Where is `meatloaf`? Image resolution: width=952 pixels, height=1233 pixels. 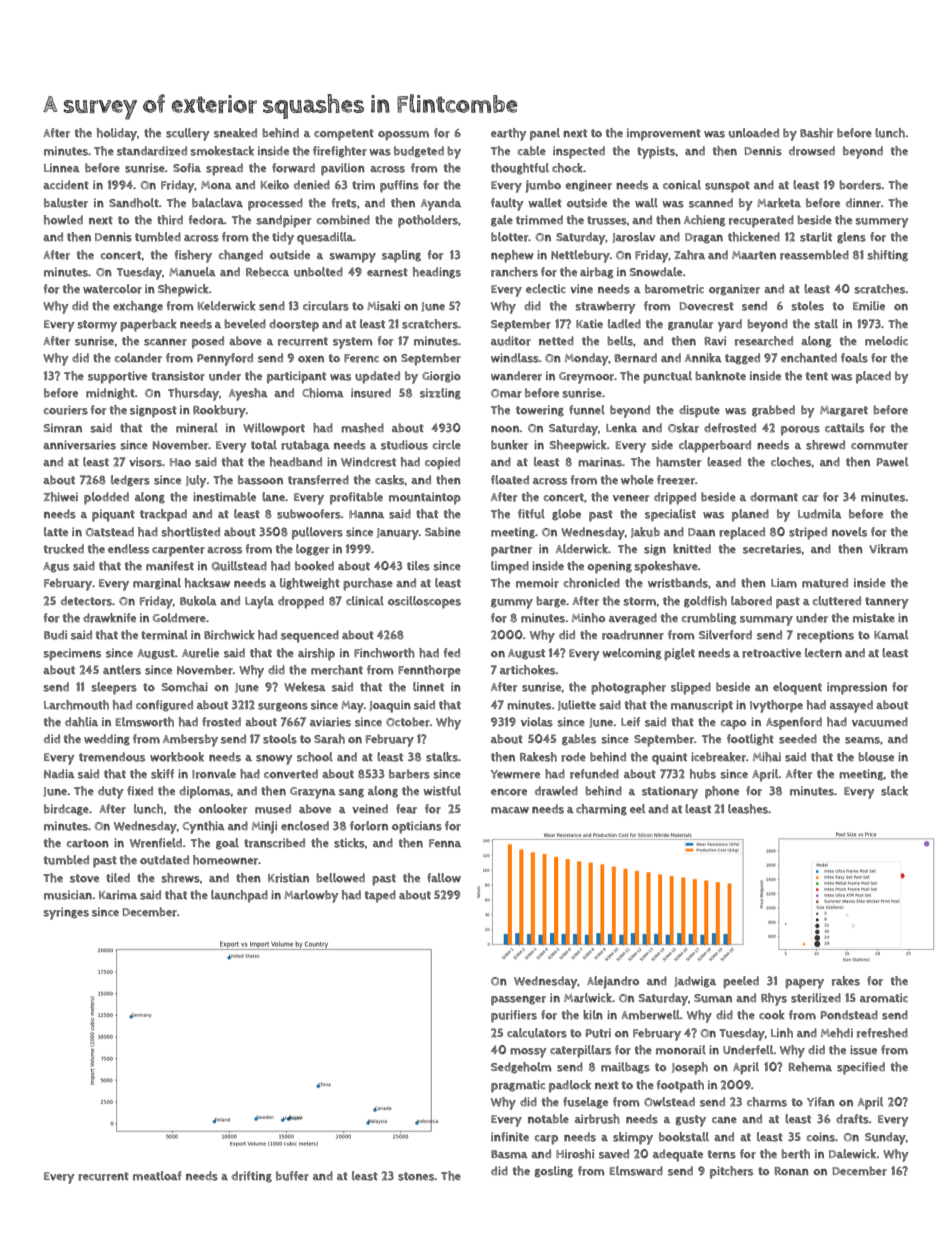 meatloaf is located at coordinates (157, 1176).
